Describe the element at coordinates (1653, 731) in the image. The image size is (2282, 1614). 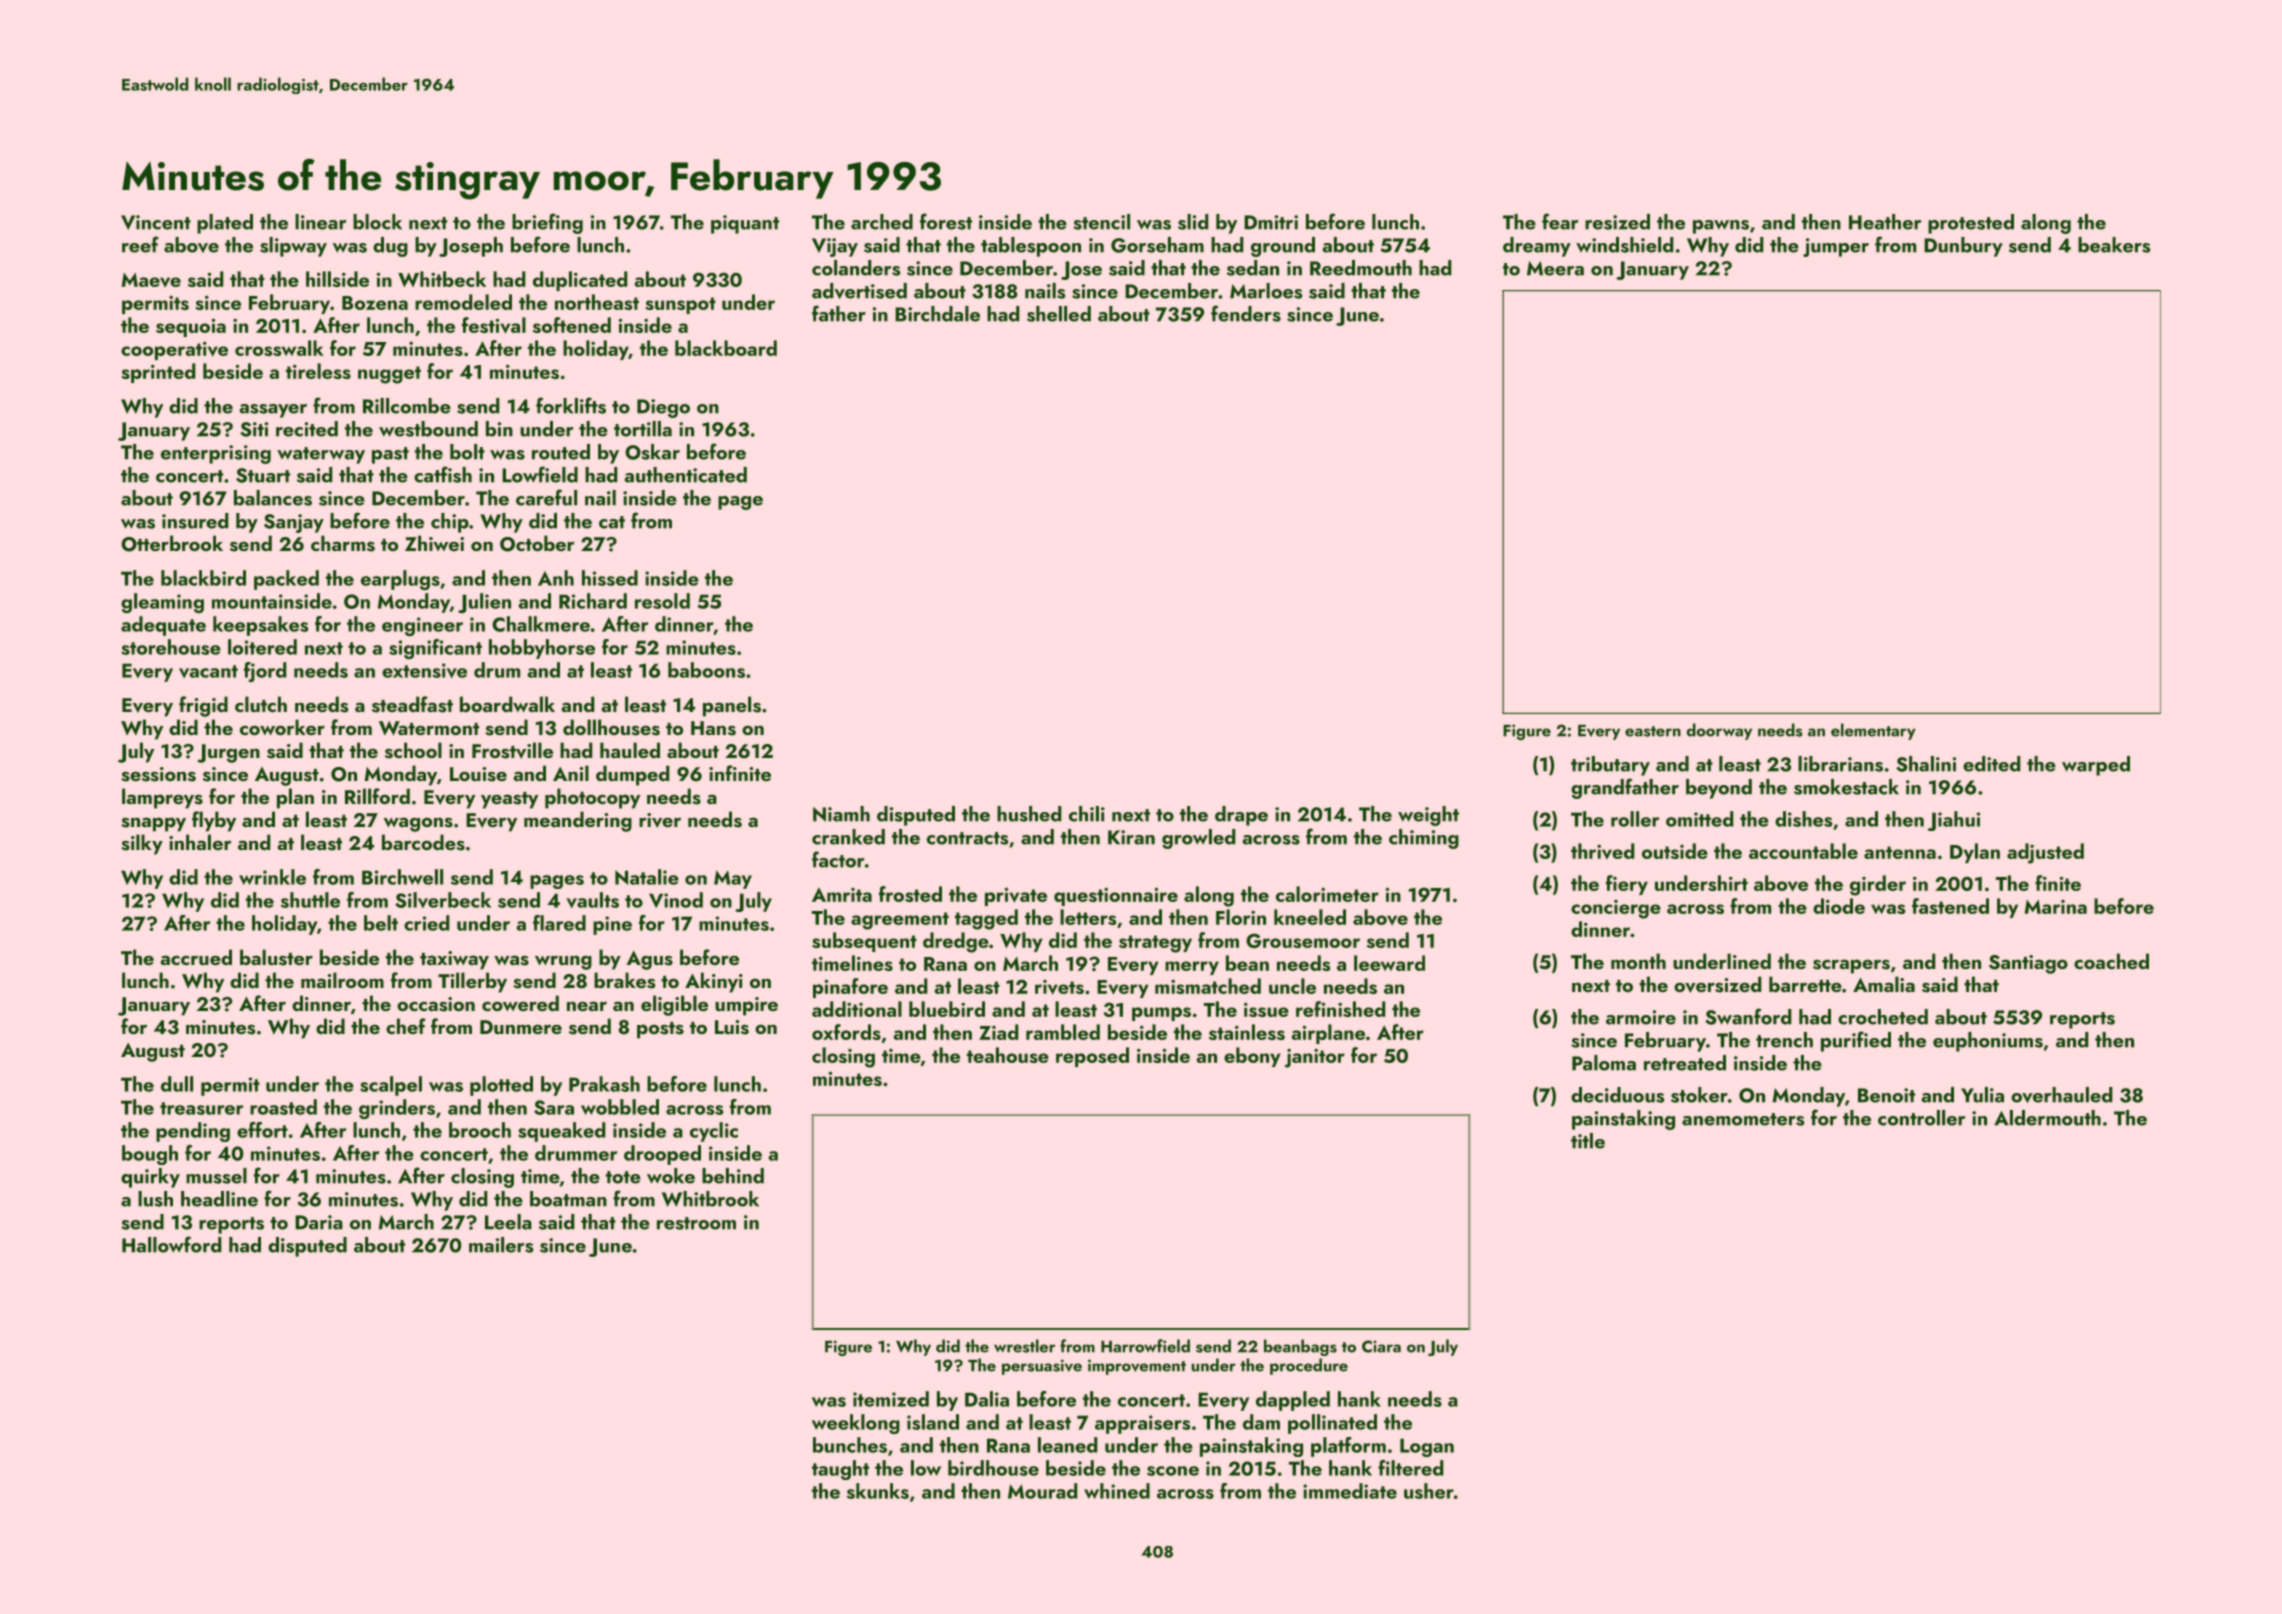
I see `eastern` at that location.
